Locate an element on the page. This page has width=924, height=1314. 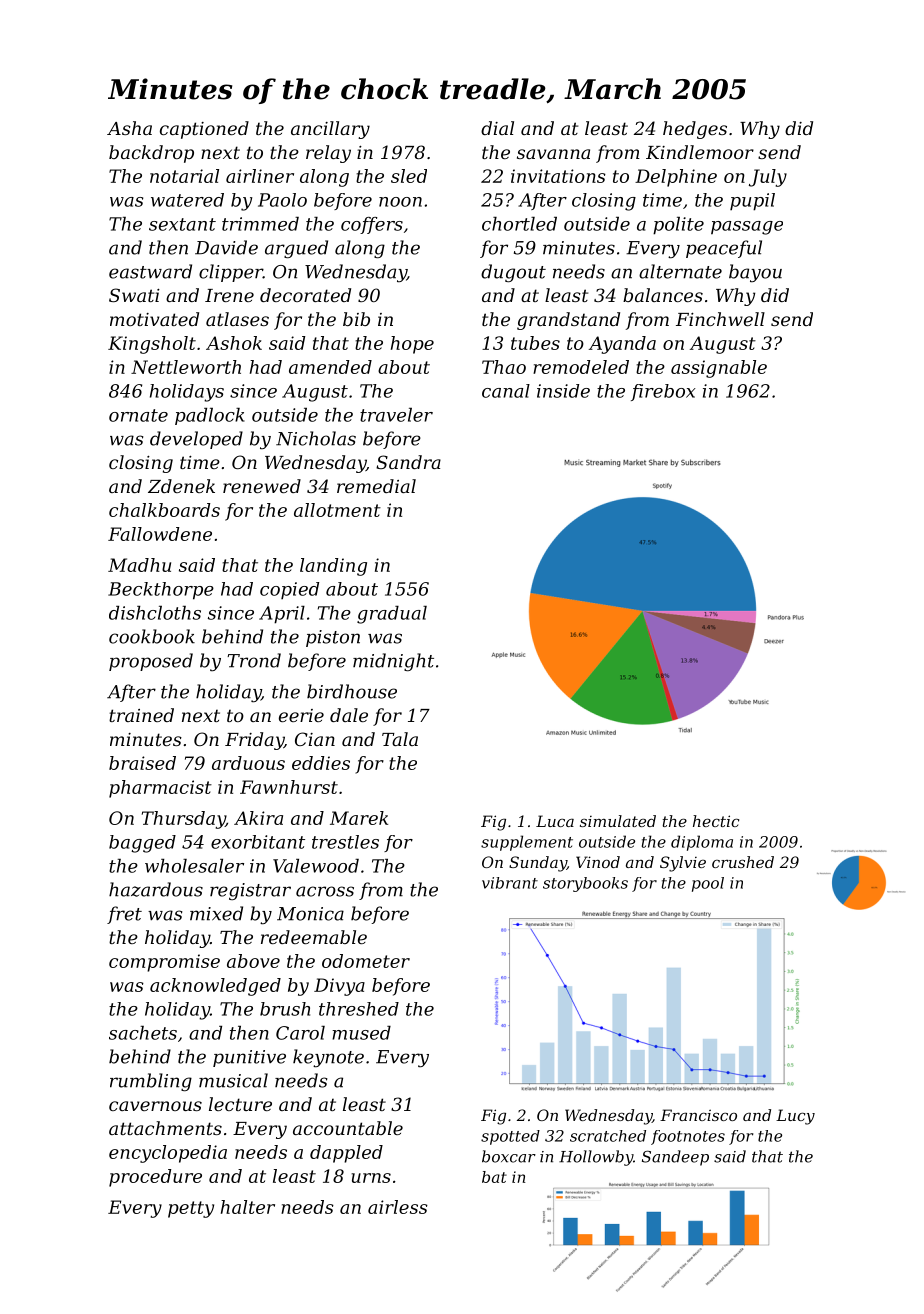
firebox is located at coordinates (663, 392).
